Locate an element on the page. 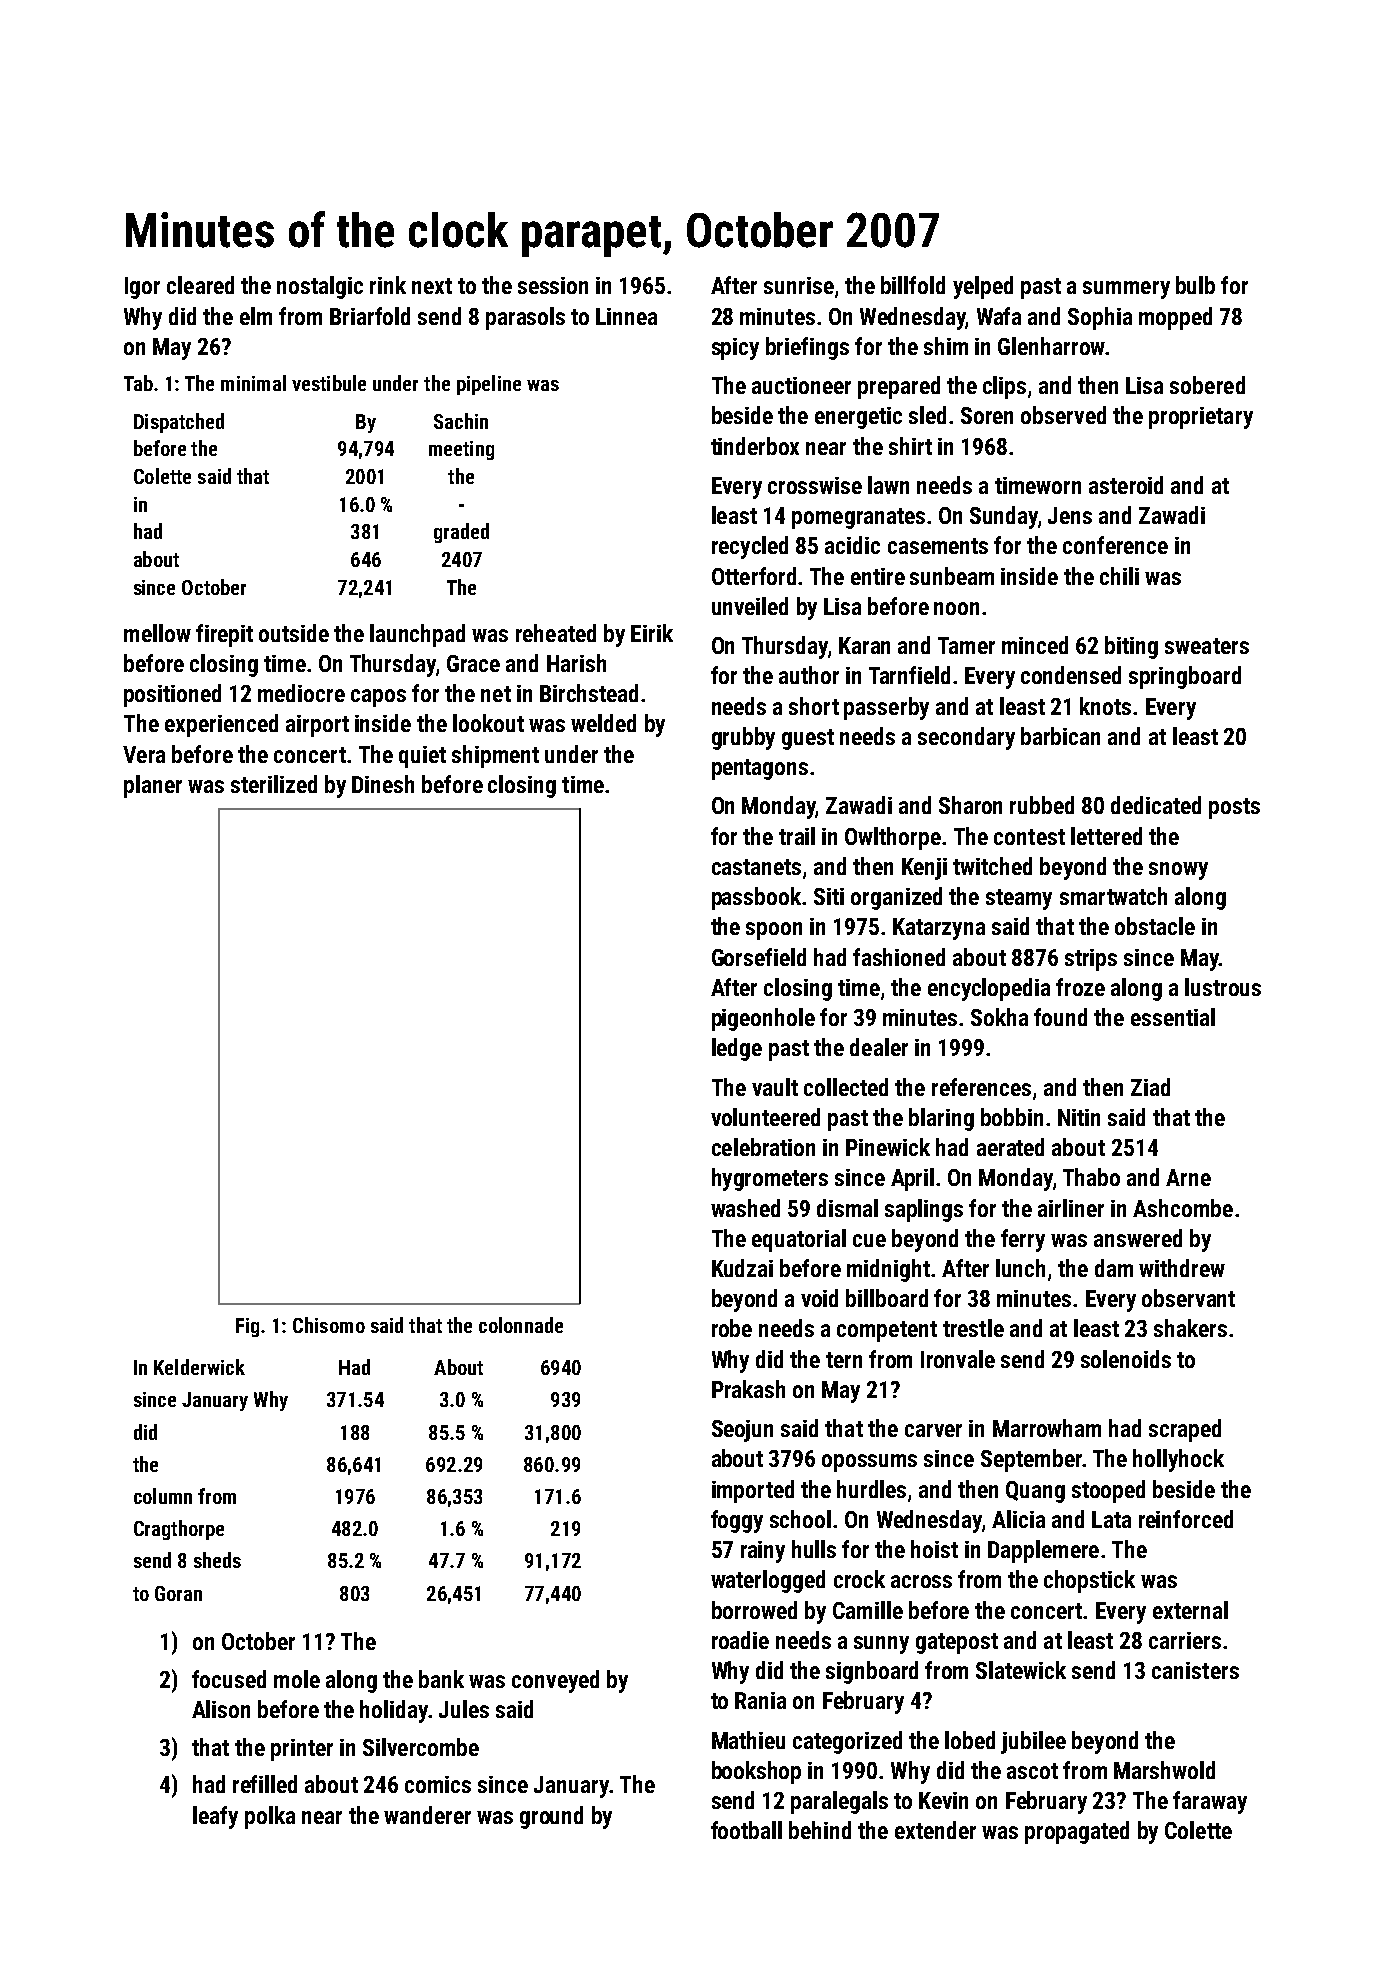  auctioneer is located at coordinates (801, 385).
